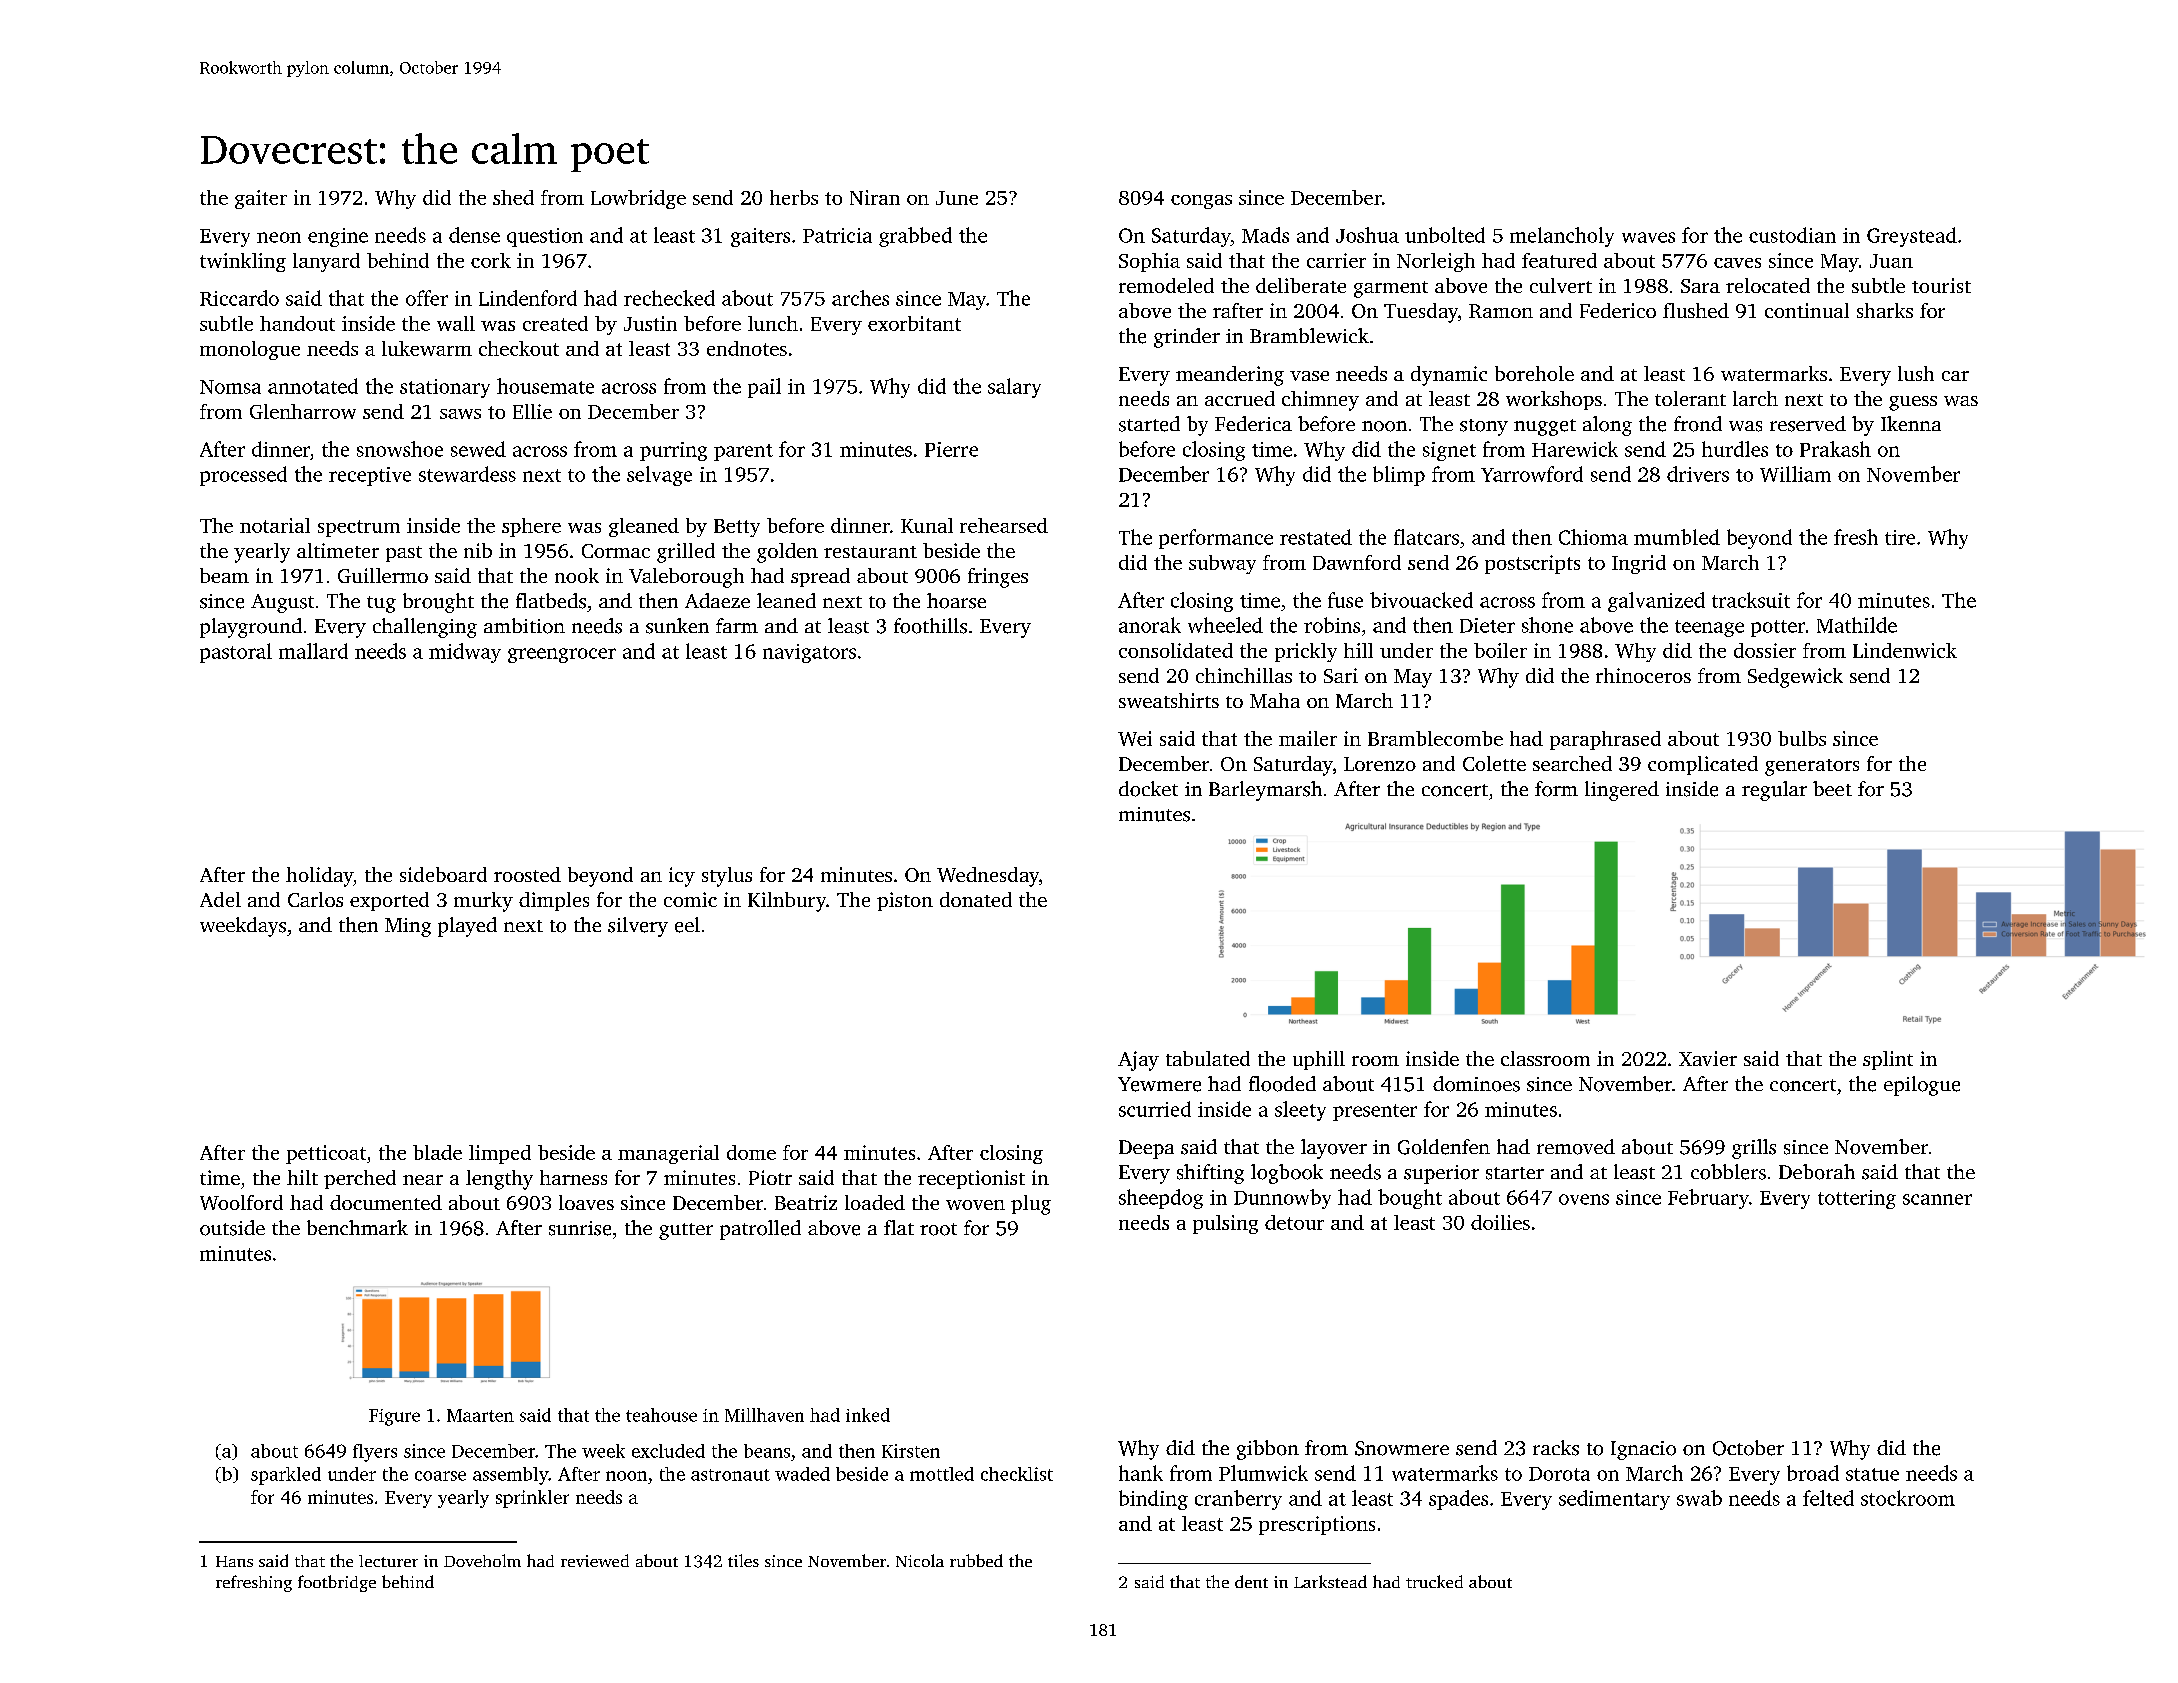  Describe the element at coordinates (1700, 286) in the image. I see `Sara` at that location.
